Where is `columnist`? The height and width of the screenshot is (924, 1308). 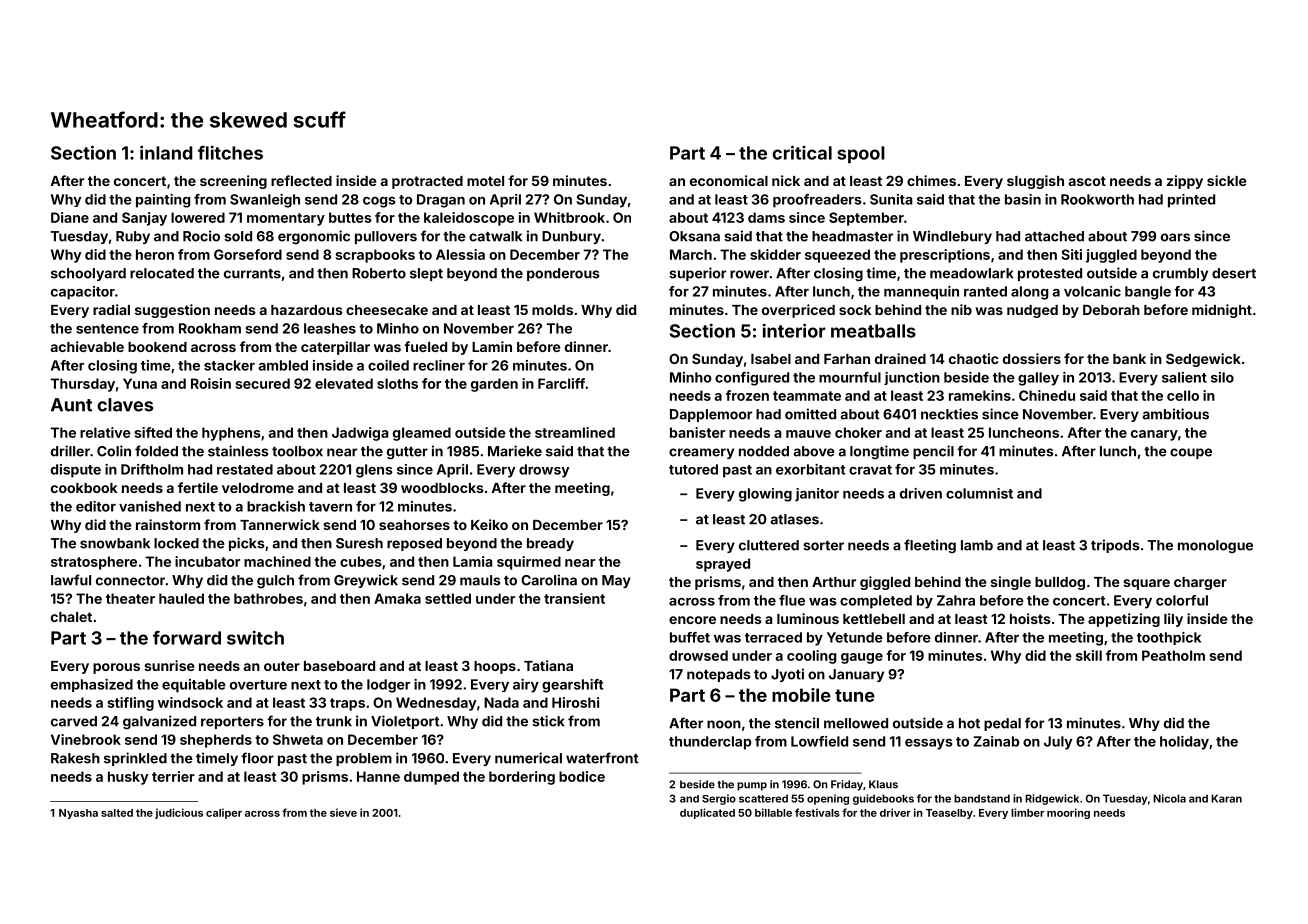
columnist is located at coordinates (979, 493).
